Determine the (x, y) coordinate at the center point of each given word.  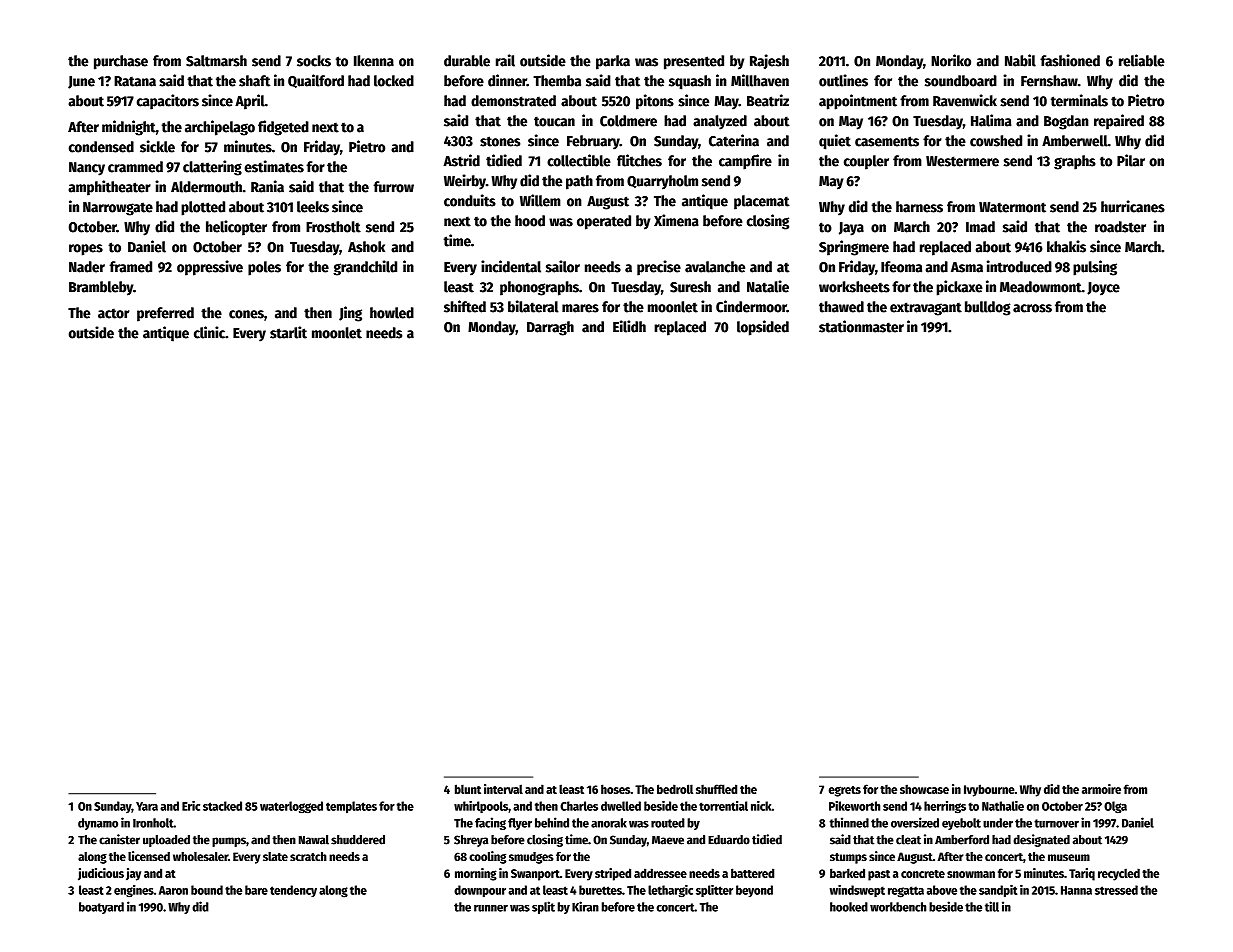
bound (207, 890)
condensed (101, 147)
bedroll (675, 789)
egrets (845, 791)
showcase (924, 789)
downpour (480, 891)
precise (659, 268)
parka (613, 62)
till (992, 906)
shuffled (716, 789)
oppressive (210, 268)
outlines (843, 80)
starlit (288, 332)
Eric (191, 806)
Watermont (1012, 207)
